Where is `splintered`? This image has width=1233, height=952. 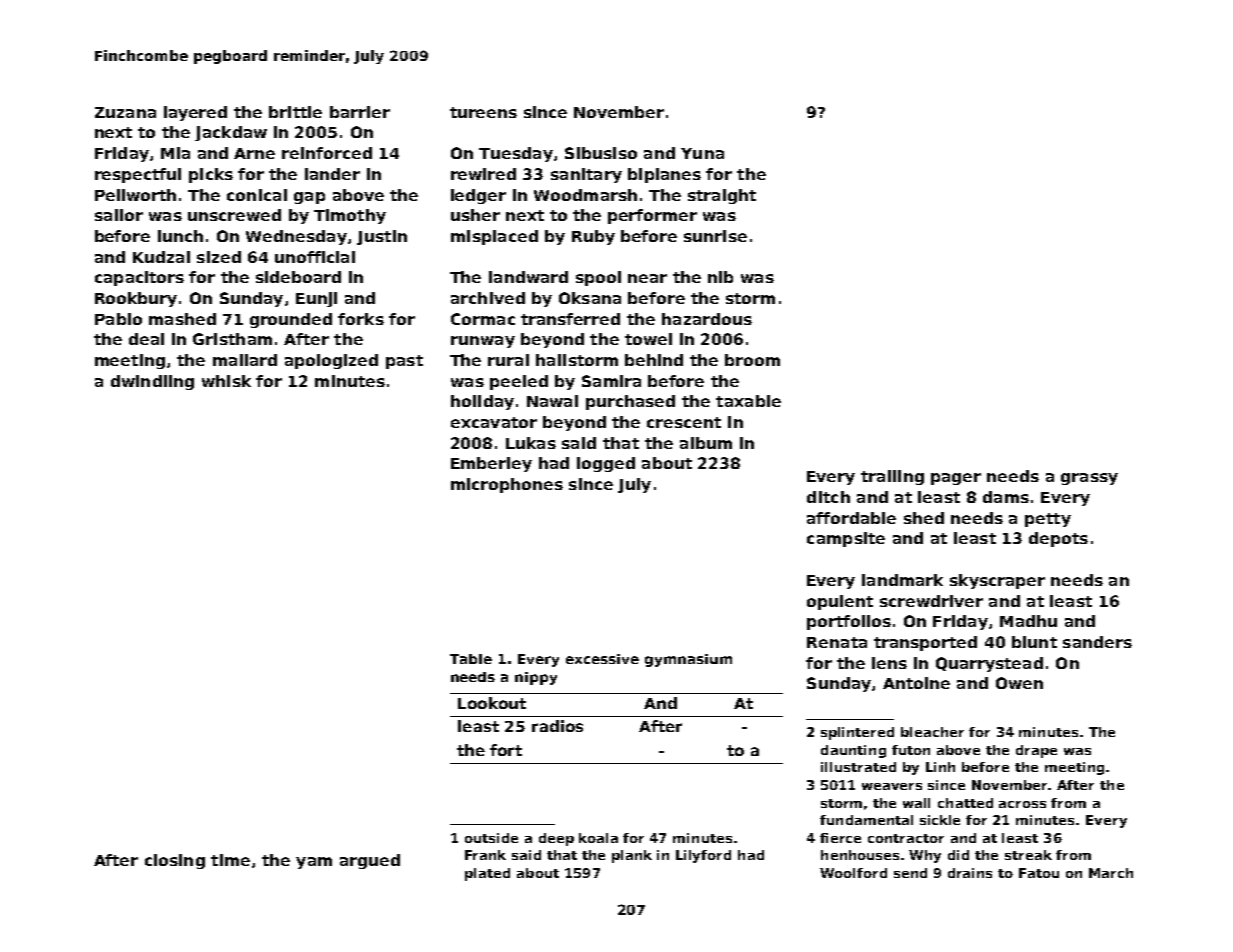 splintered is located at coordinates (857, 733).
